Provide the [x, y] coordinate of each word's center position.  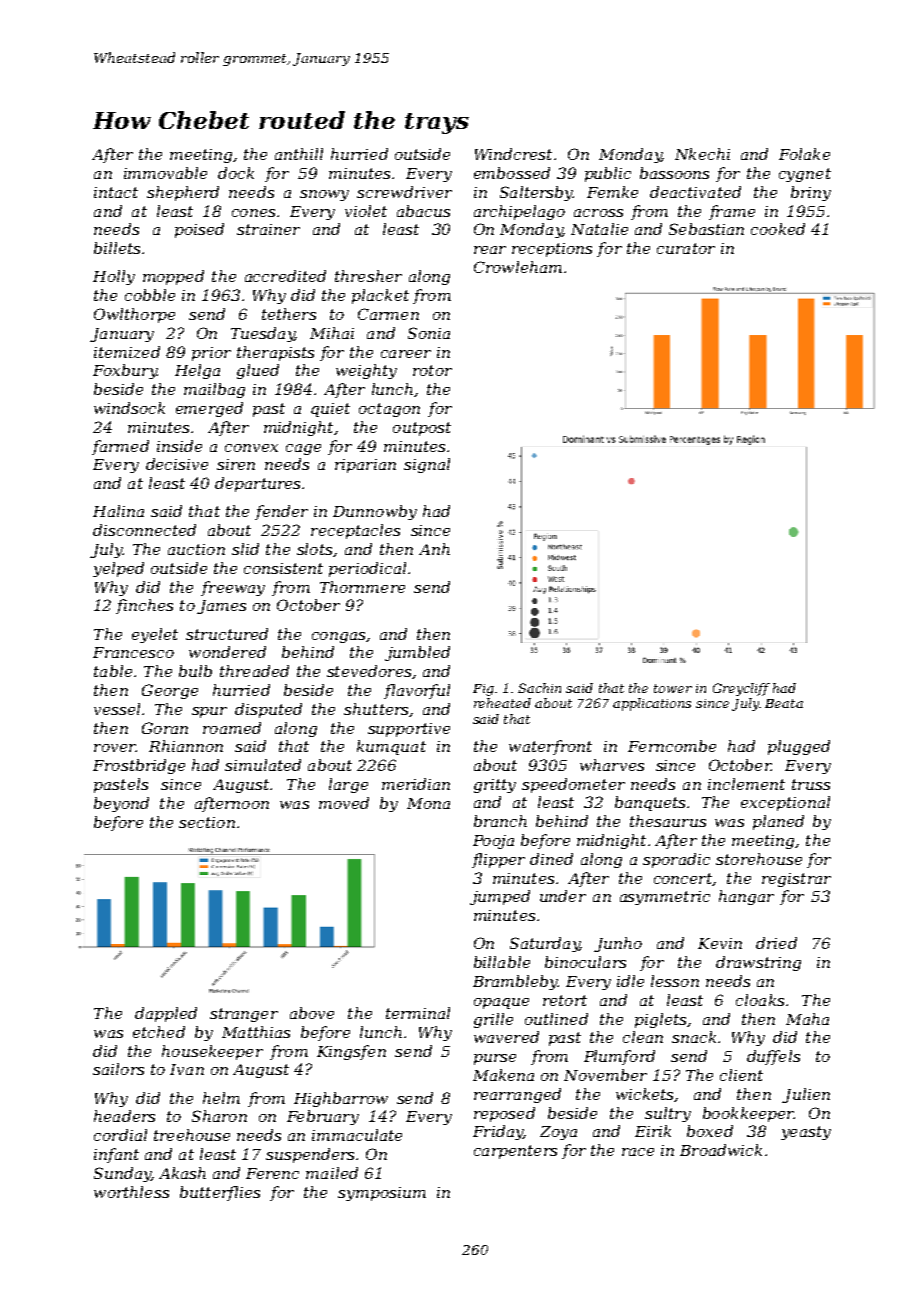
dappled [166, 1014]
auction [196, 549]
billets [117, 248]
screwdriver [404, 192]
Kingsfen [351, 1052]
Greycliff [741, 689]
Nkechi [702, 154]
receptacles [355, 531]
